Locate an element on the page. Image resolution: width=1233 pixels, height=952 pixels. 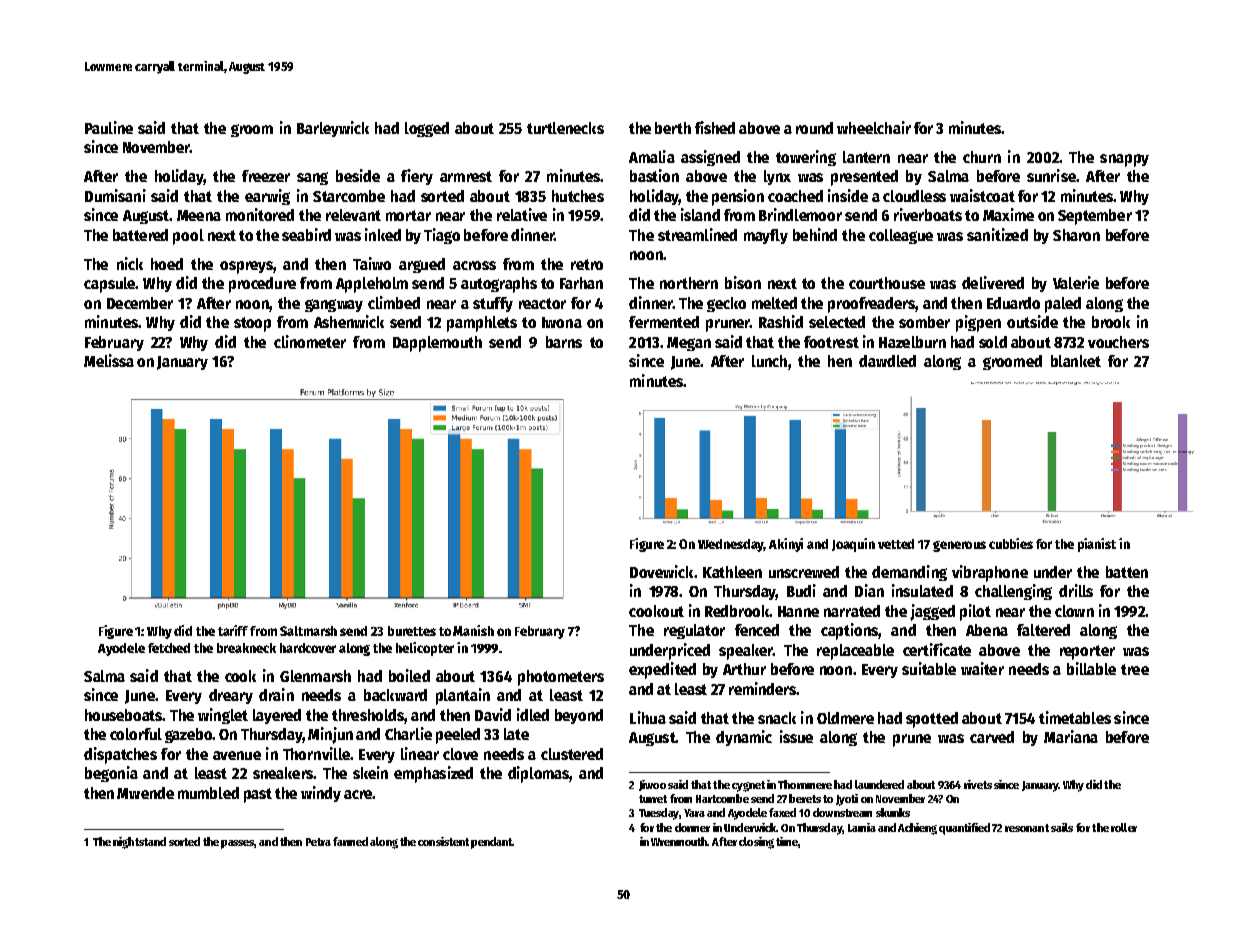
freezer is located at coordinates (266, 176).
